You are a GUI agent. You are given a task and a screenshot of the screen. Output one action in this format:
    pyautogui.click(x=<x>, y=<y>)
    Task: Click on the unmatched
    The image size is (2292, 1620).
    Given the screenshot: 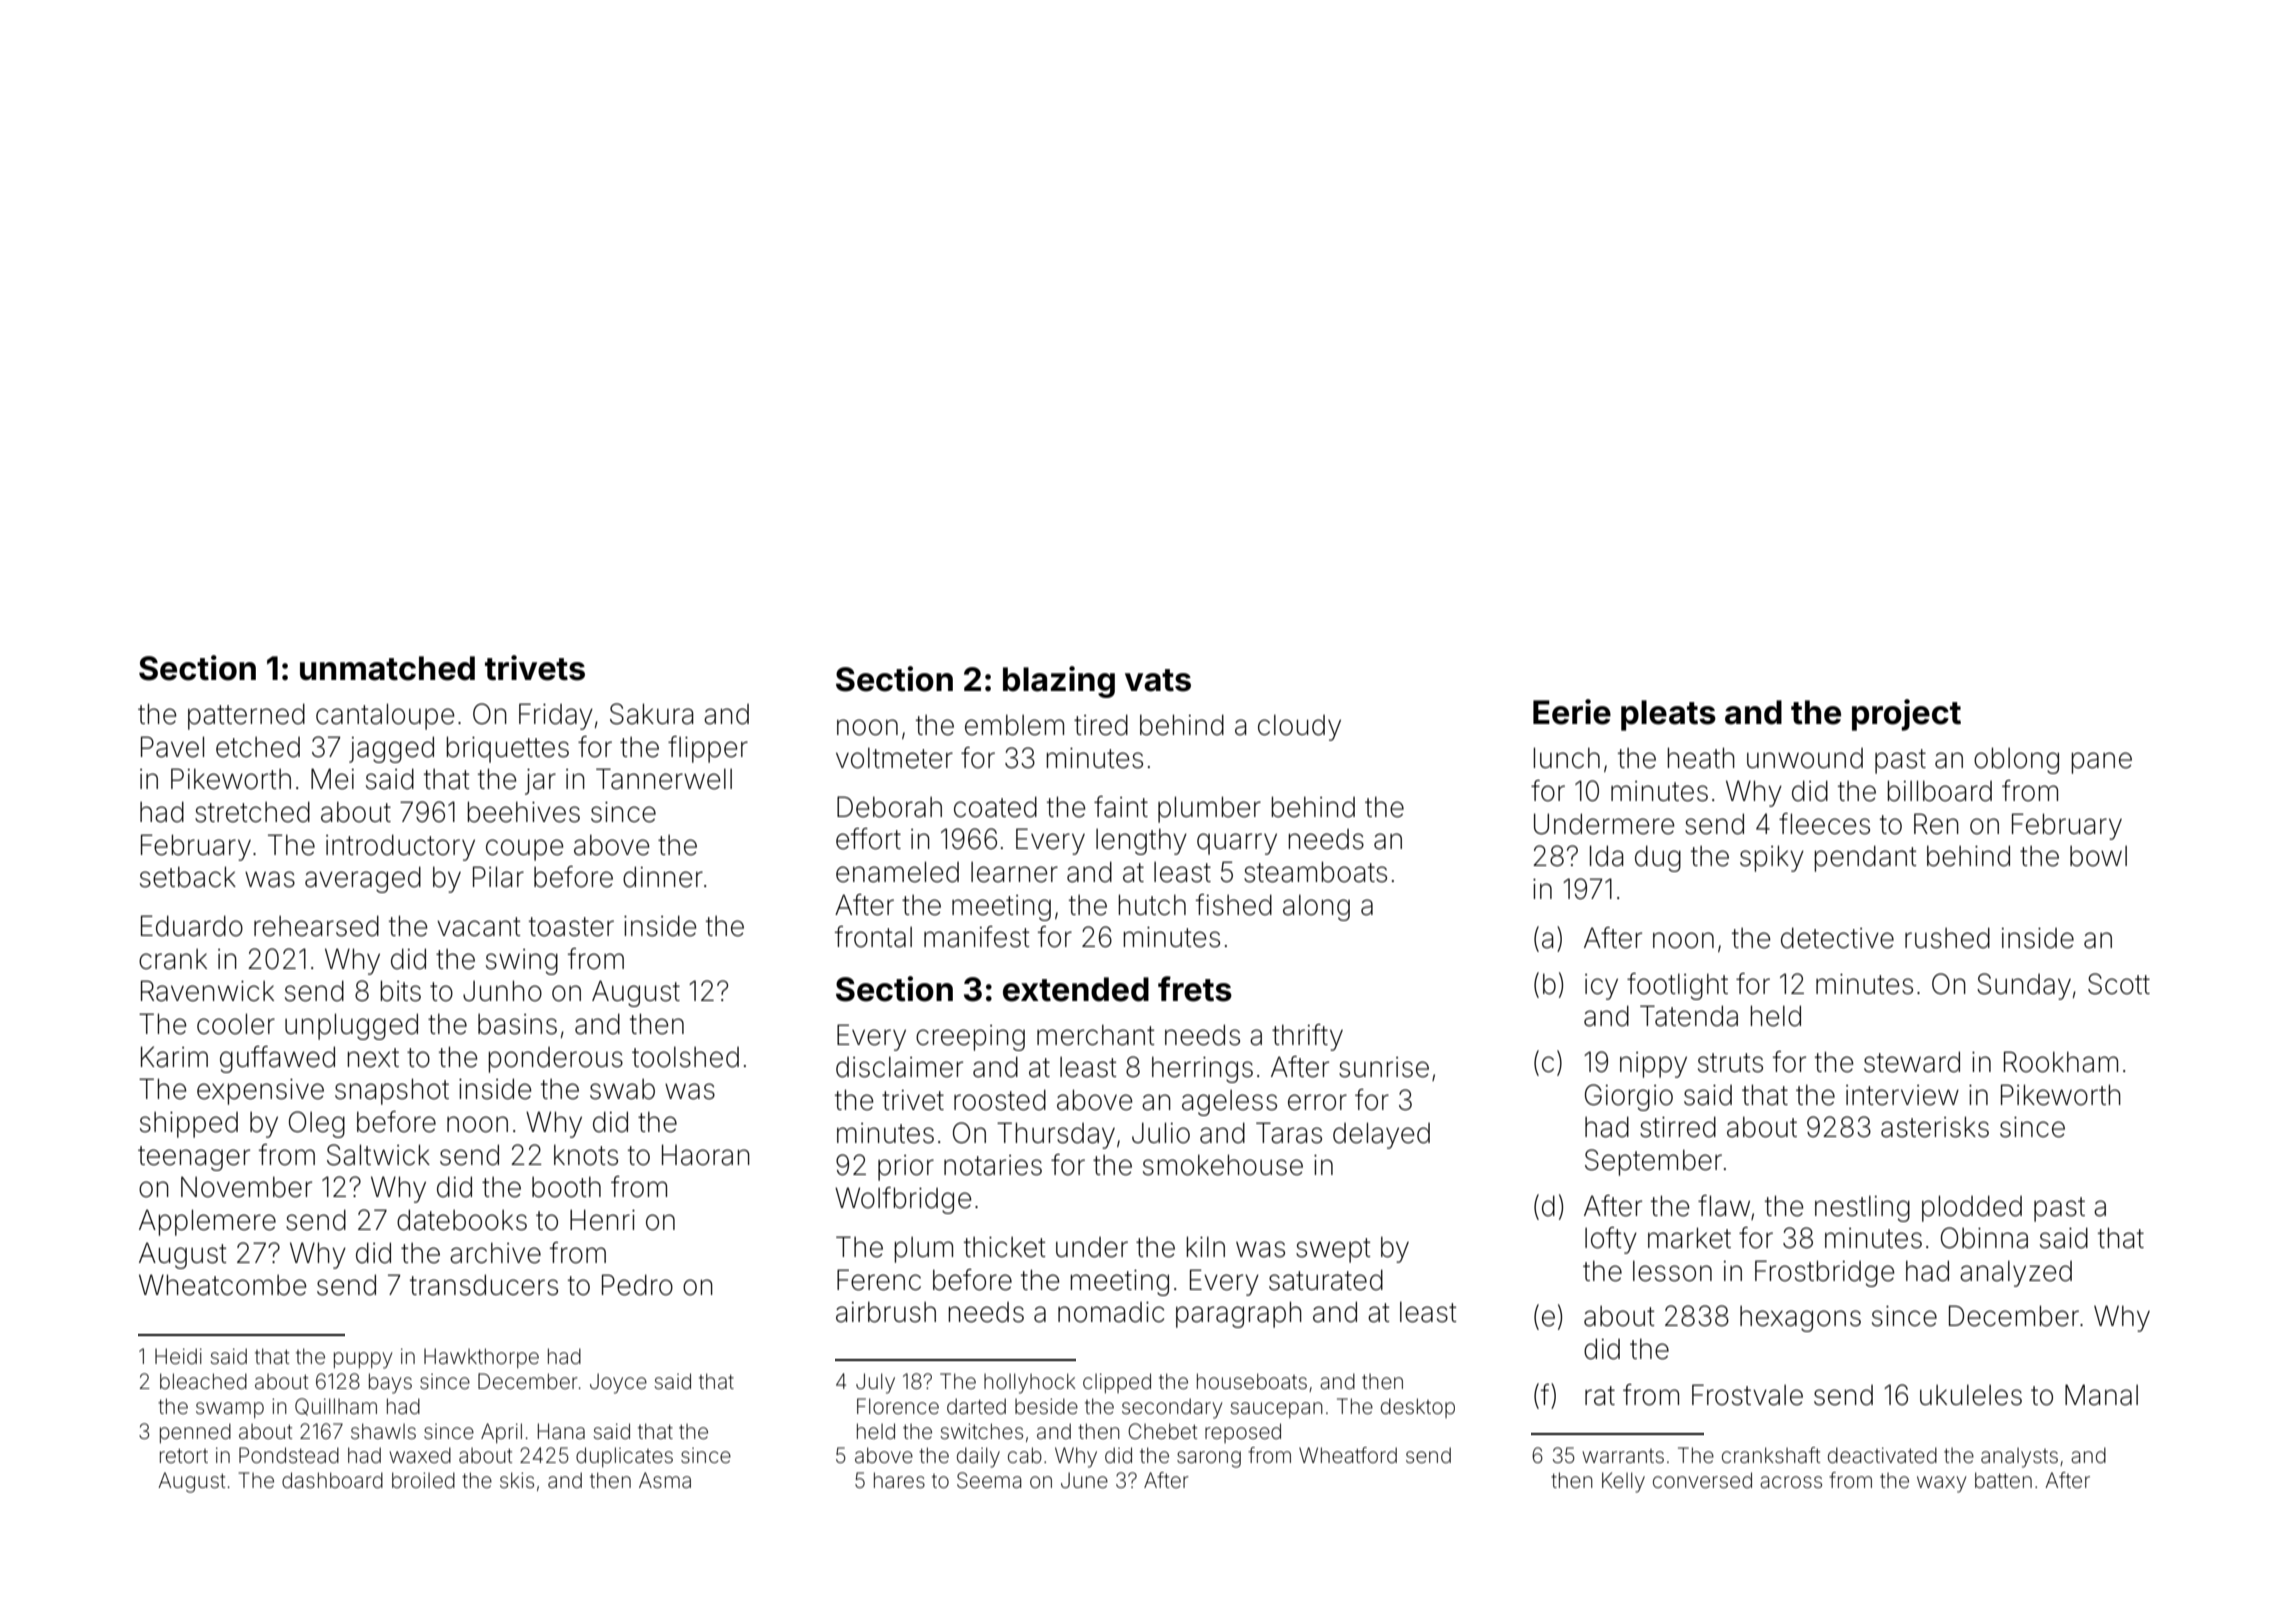 What is the action you would take?
    pyautogui.click(x=387, y=668)
